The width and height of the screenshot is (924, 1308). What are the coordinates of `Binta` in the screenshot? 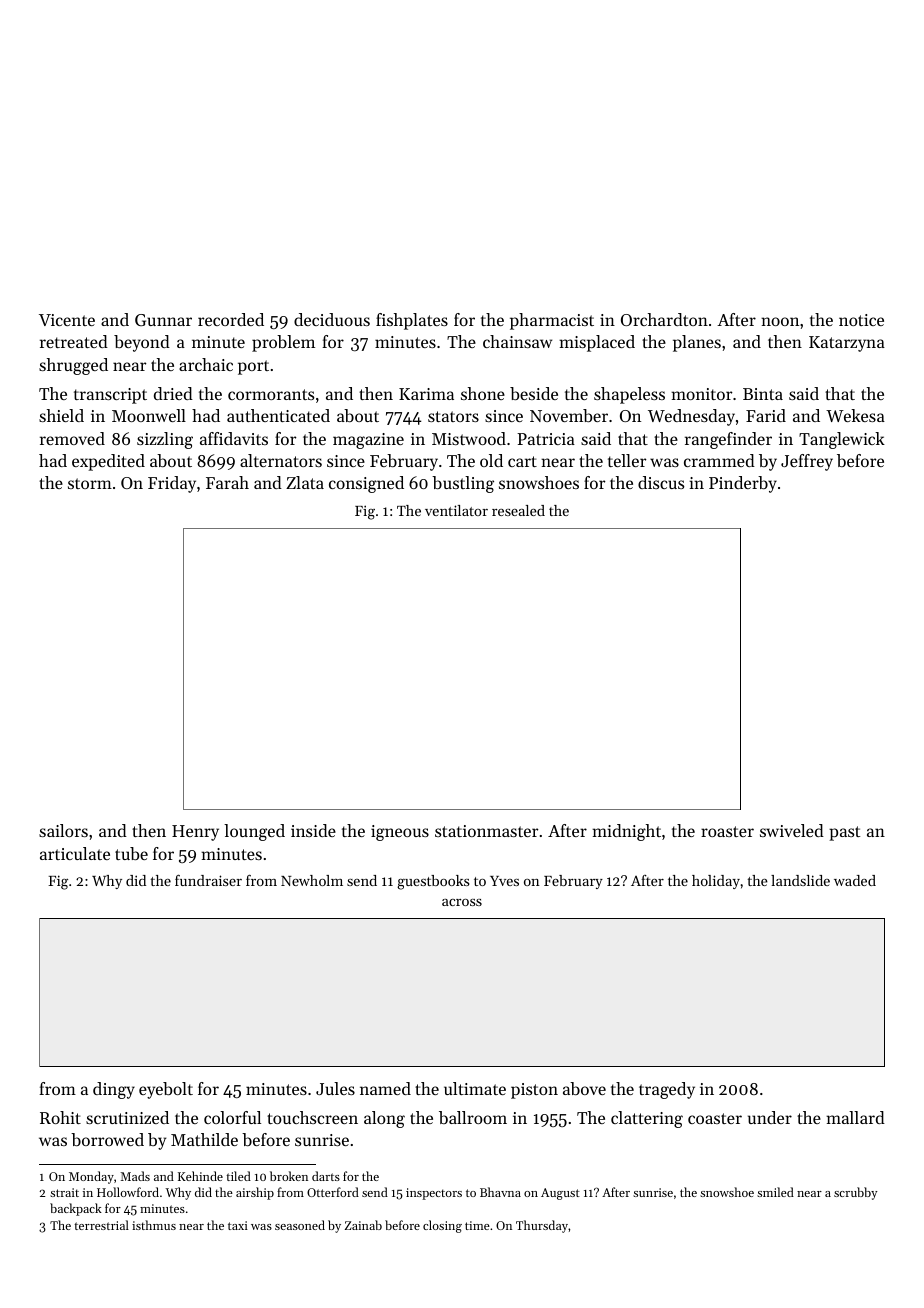 It's located at (763, 394).
